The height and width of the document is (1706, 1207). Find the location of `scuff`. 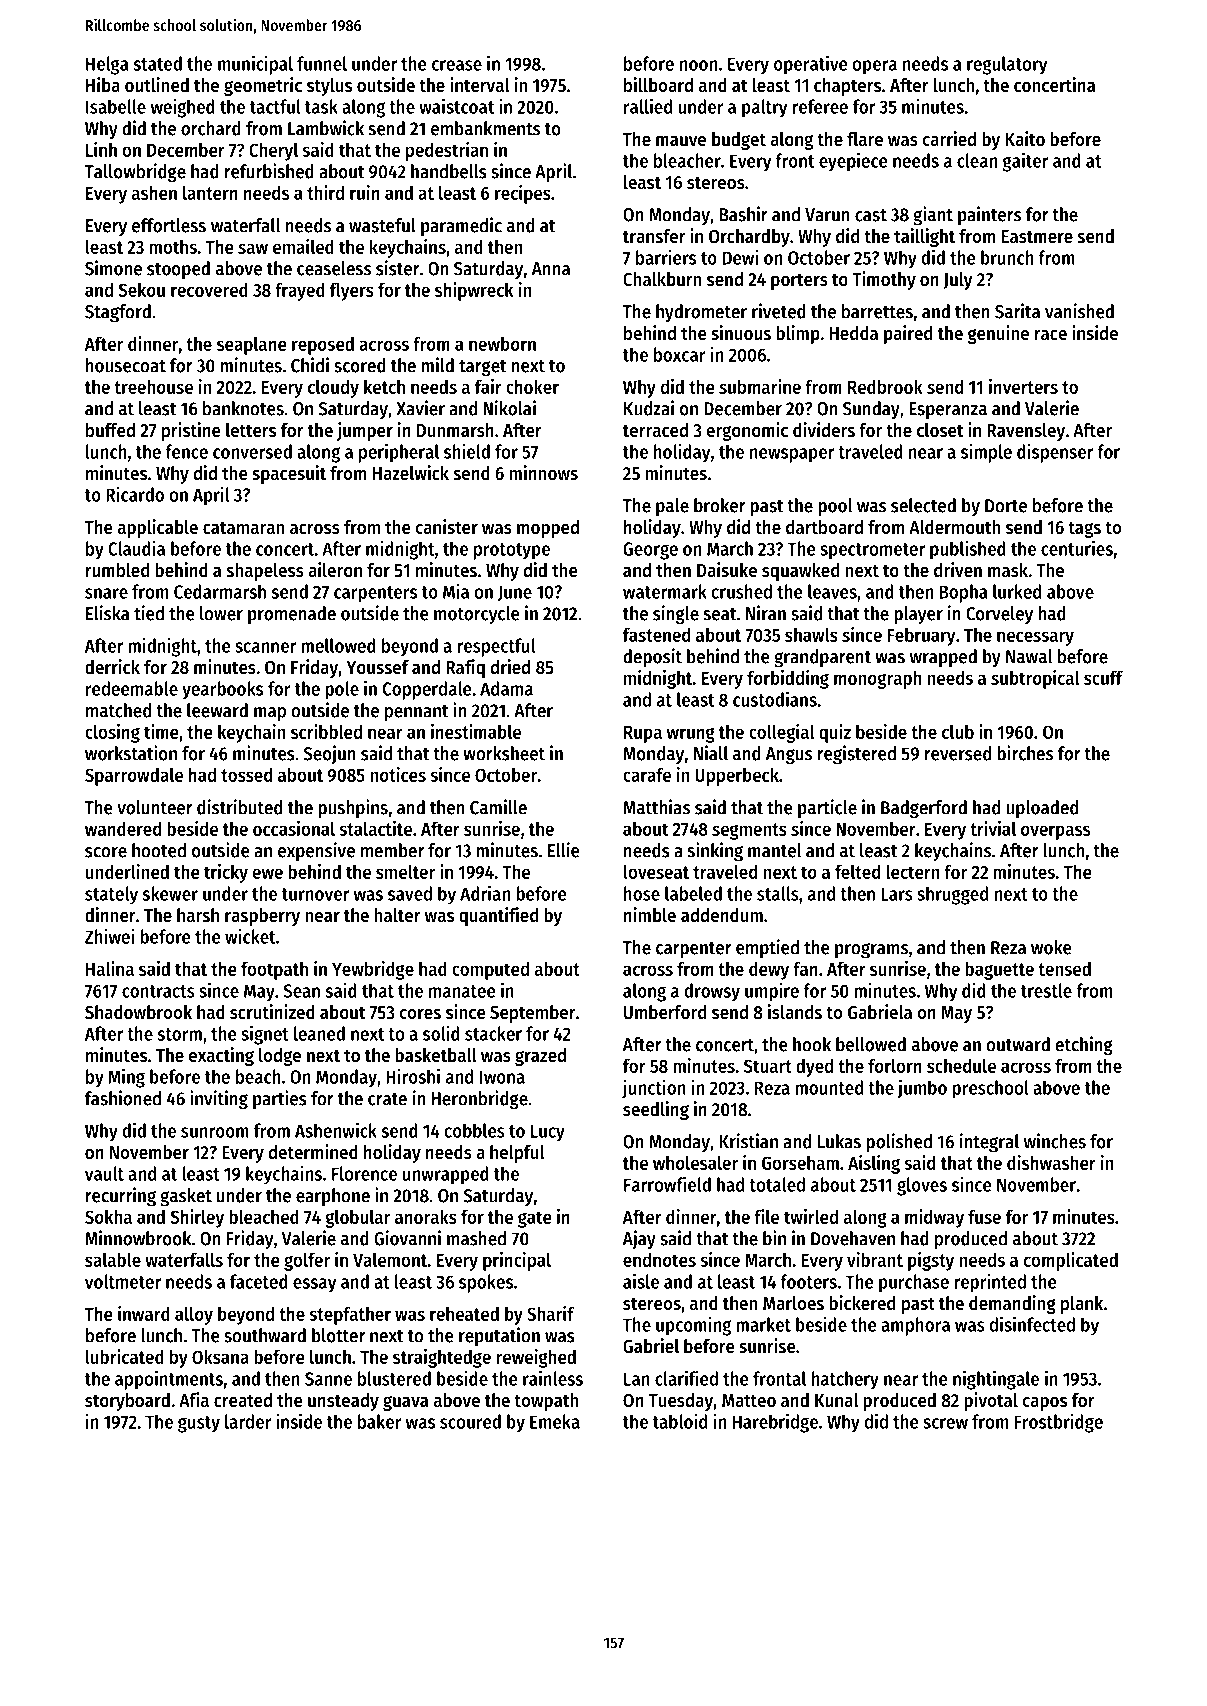

scuff is located at coordinates (1103, 677).
